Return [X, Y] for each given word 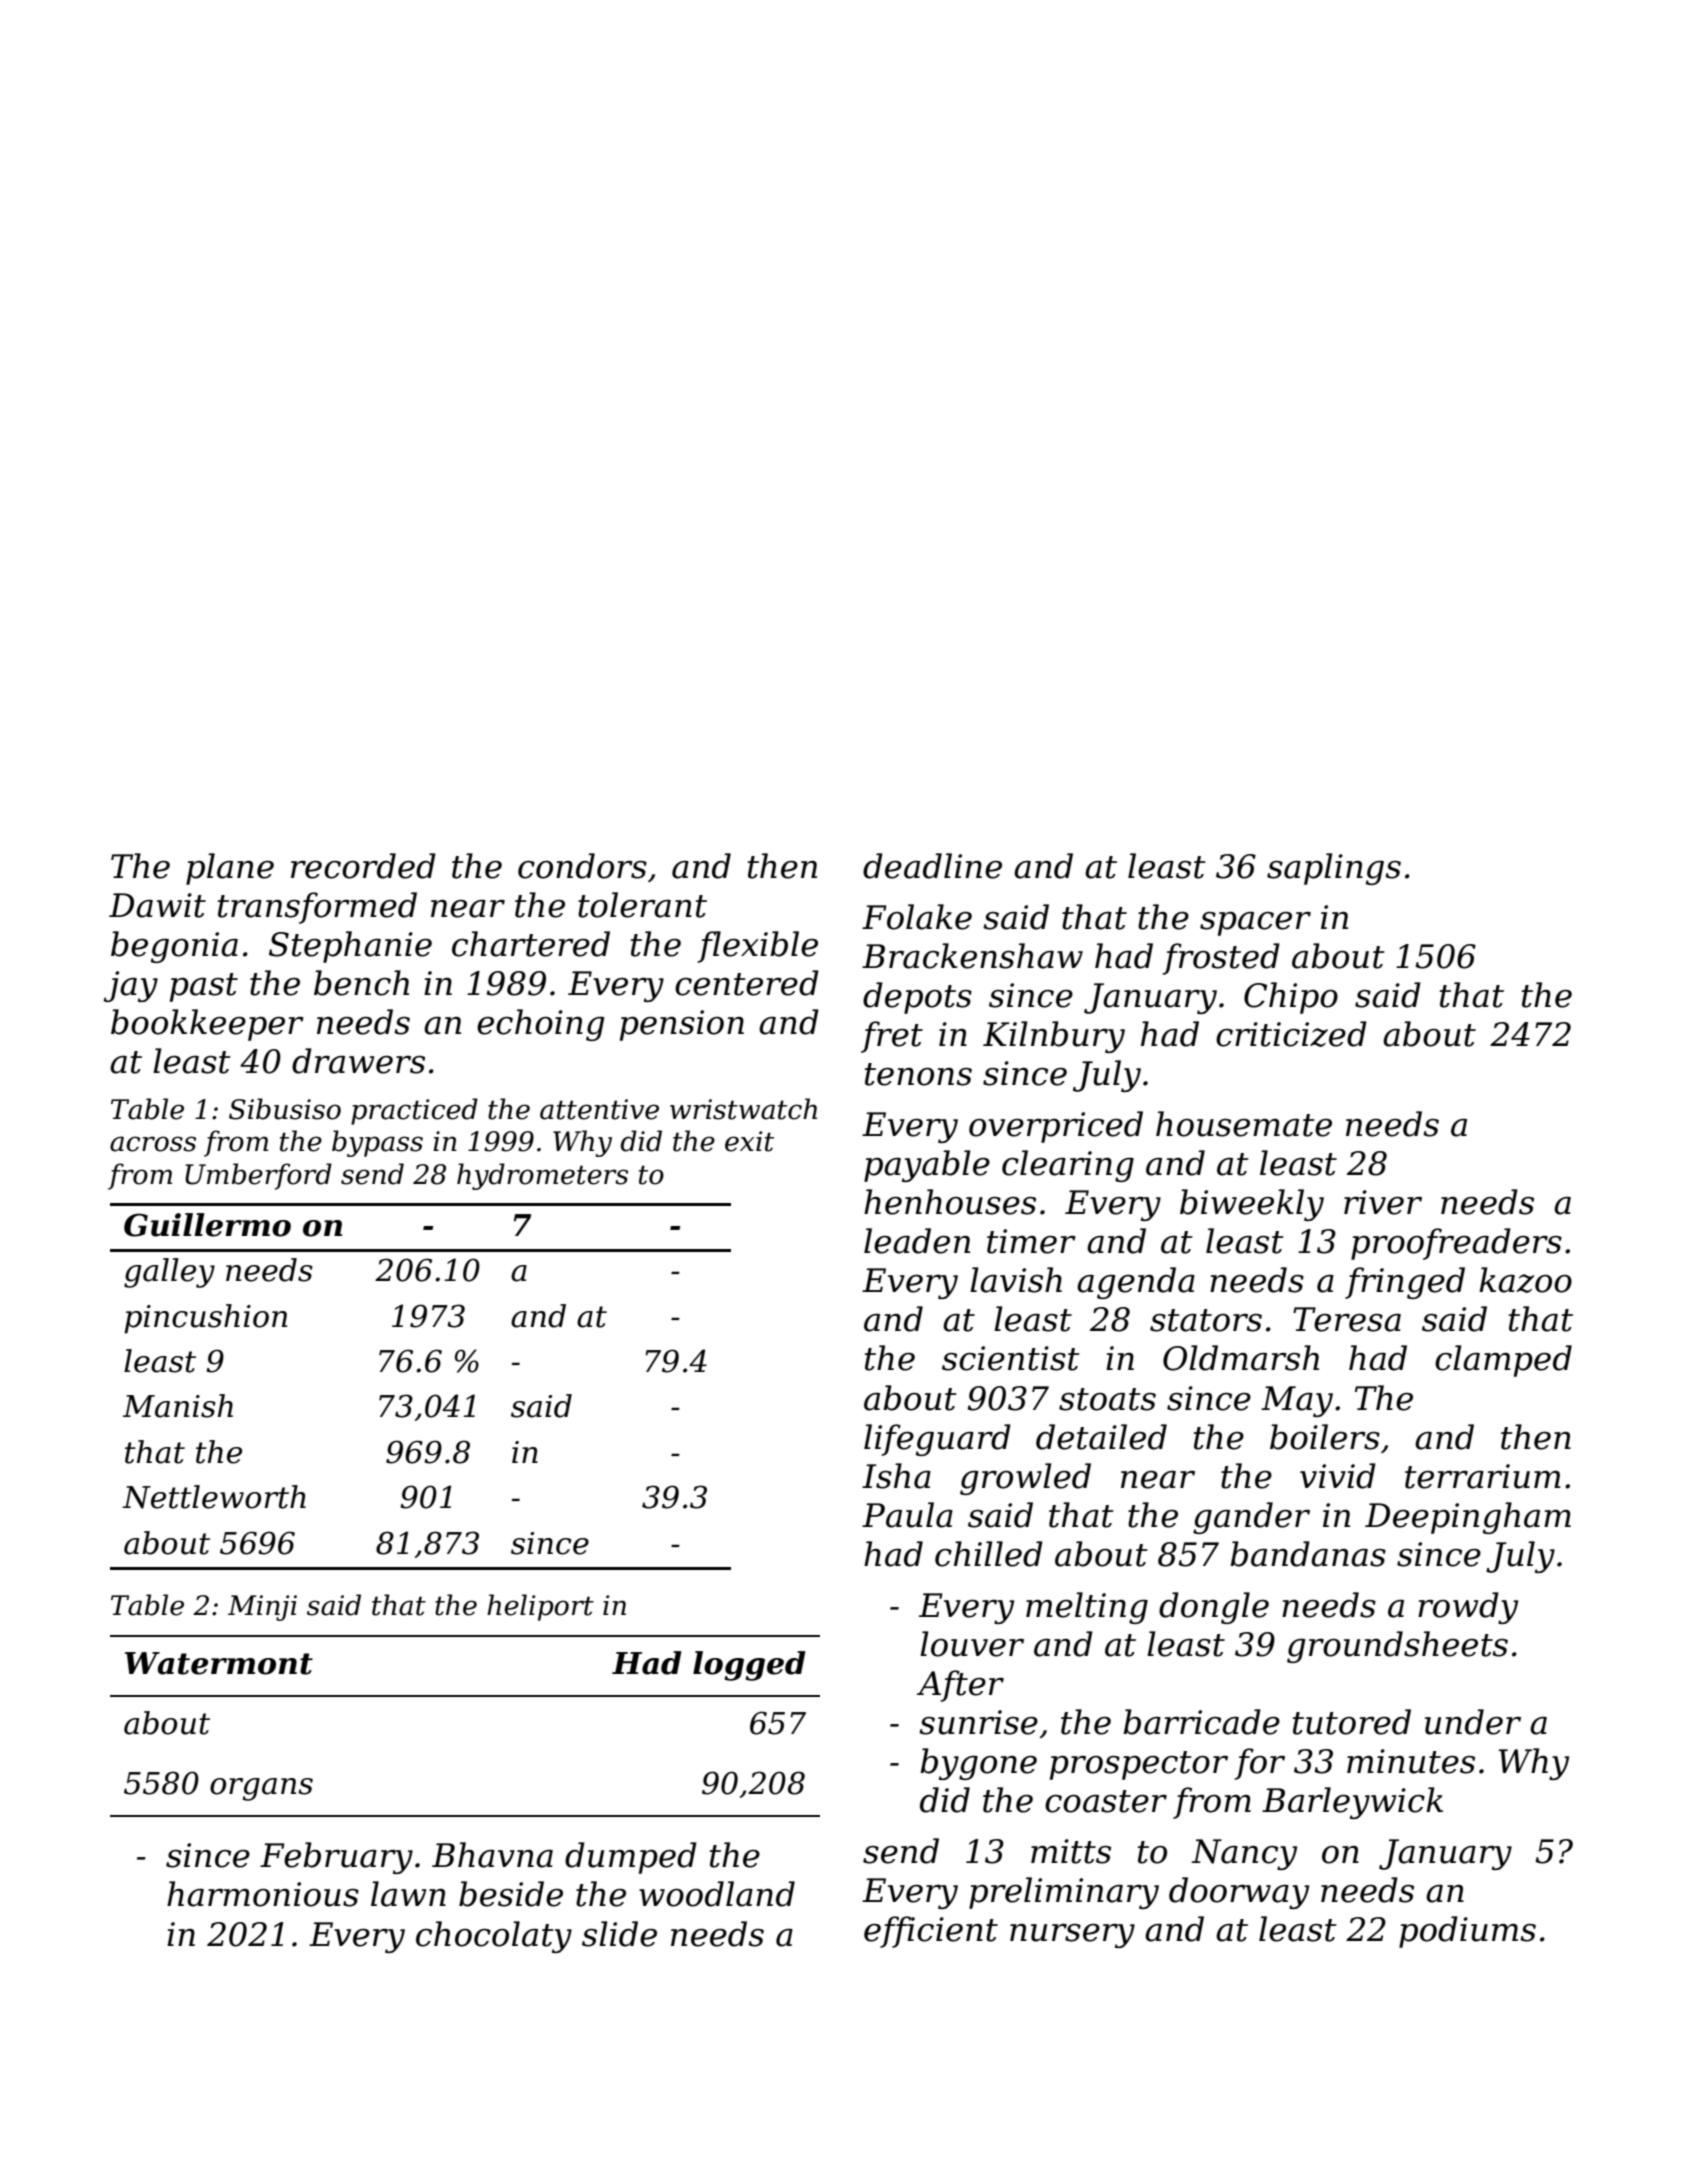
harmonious [263, 1894]
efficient [931, 1932]
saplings [1334, 869]
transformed [317, 908]
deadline [932, 866]
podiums [1467, 1932]
